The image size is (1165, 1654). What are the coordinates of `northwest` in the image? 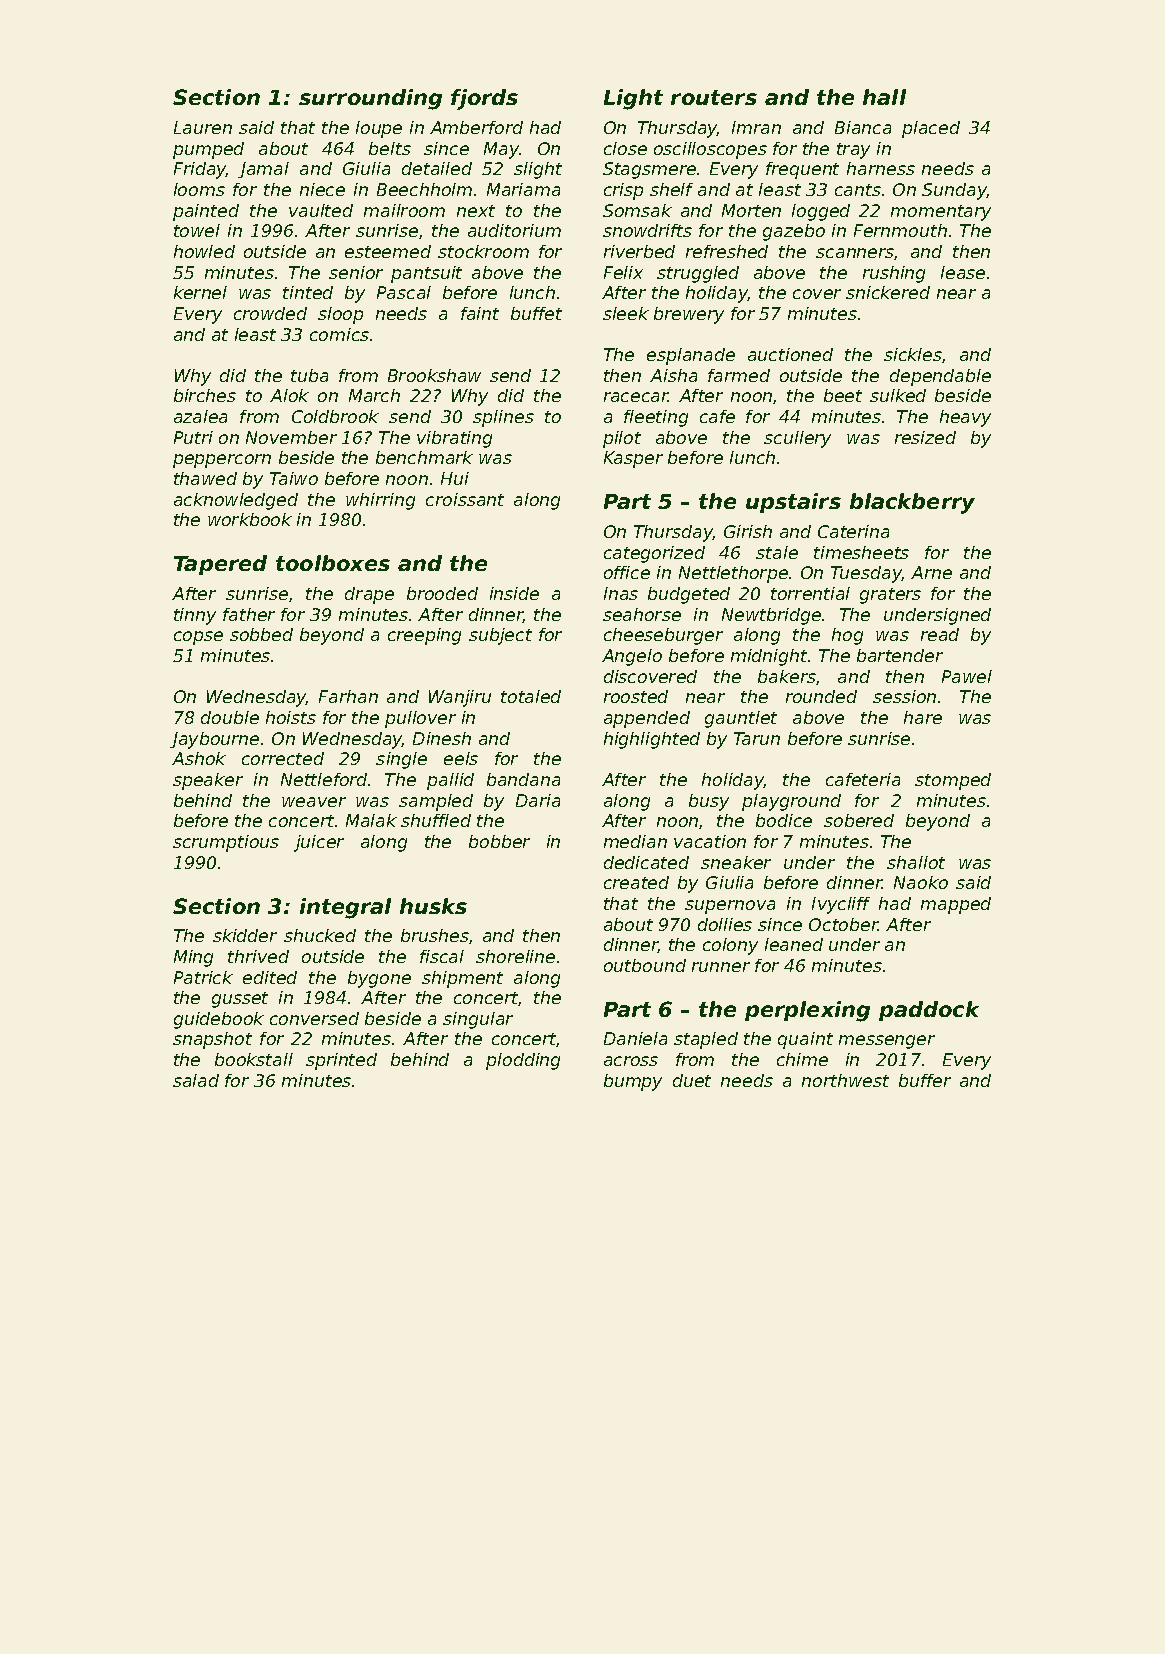 It's located at (845, 1080).
